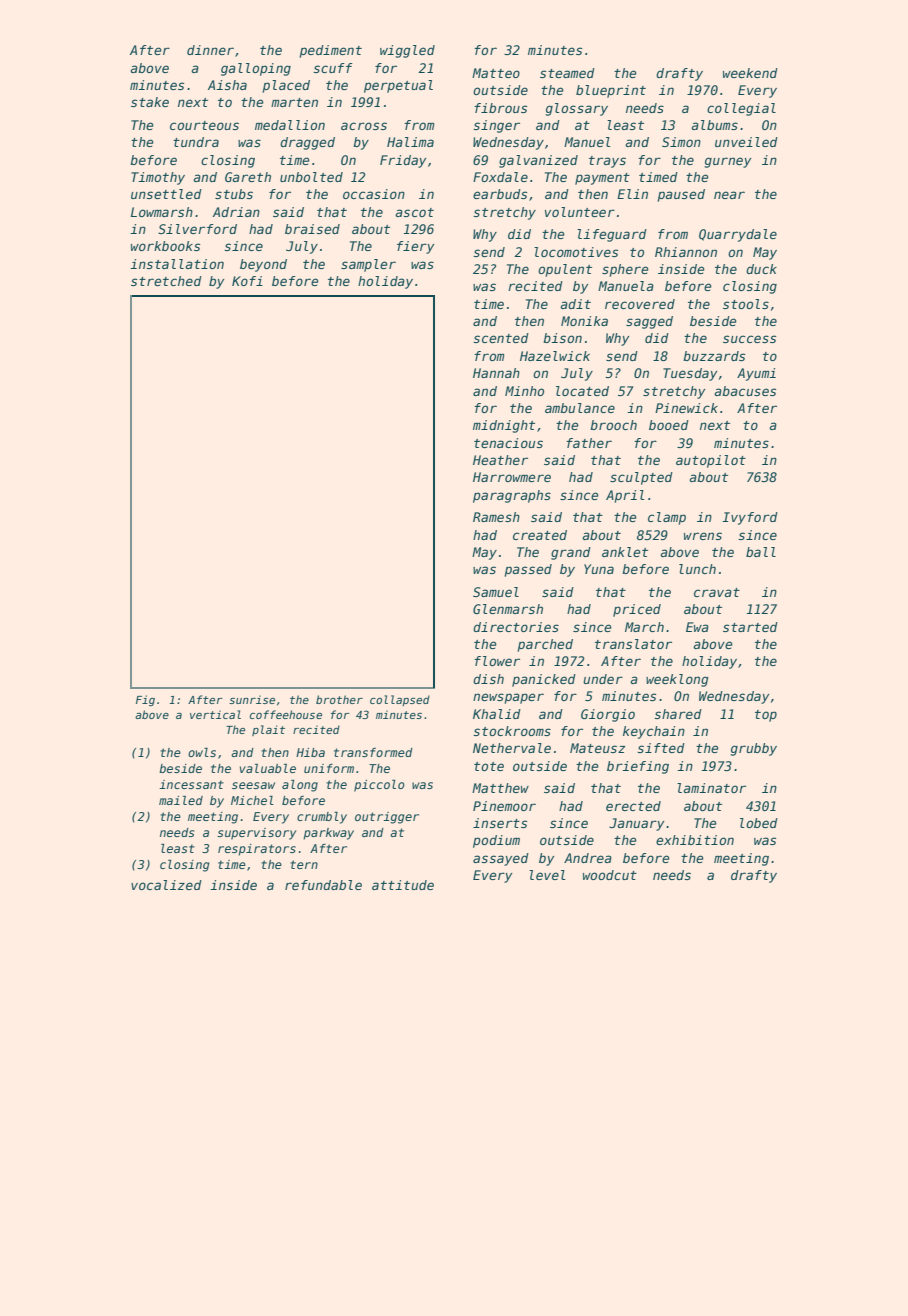 This image has height=1316, width=908. What do you see at coordinates (588, 858) in the image?
I see `Andrea` at bounding box center [588, 858].
